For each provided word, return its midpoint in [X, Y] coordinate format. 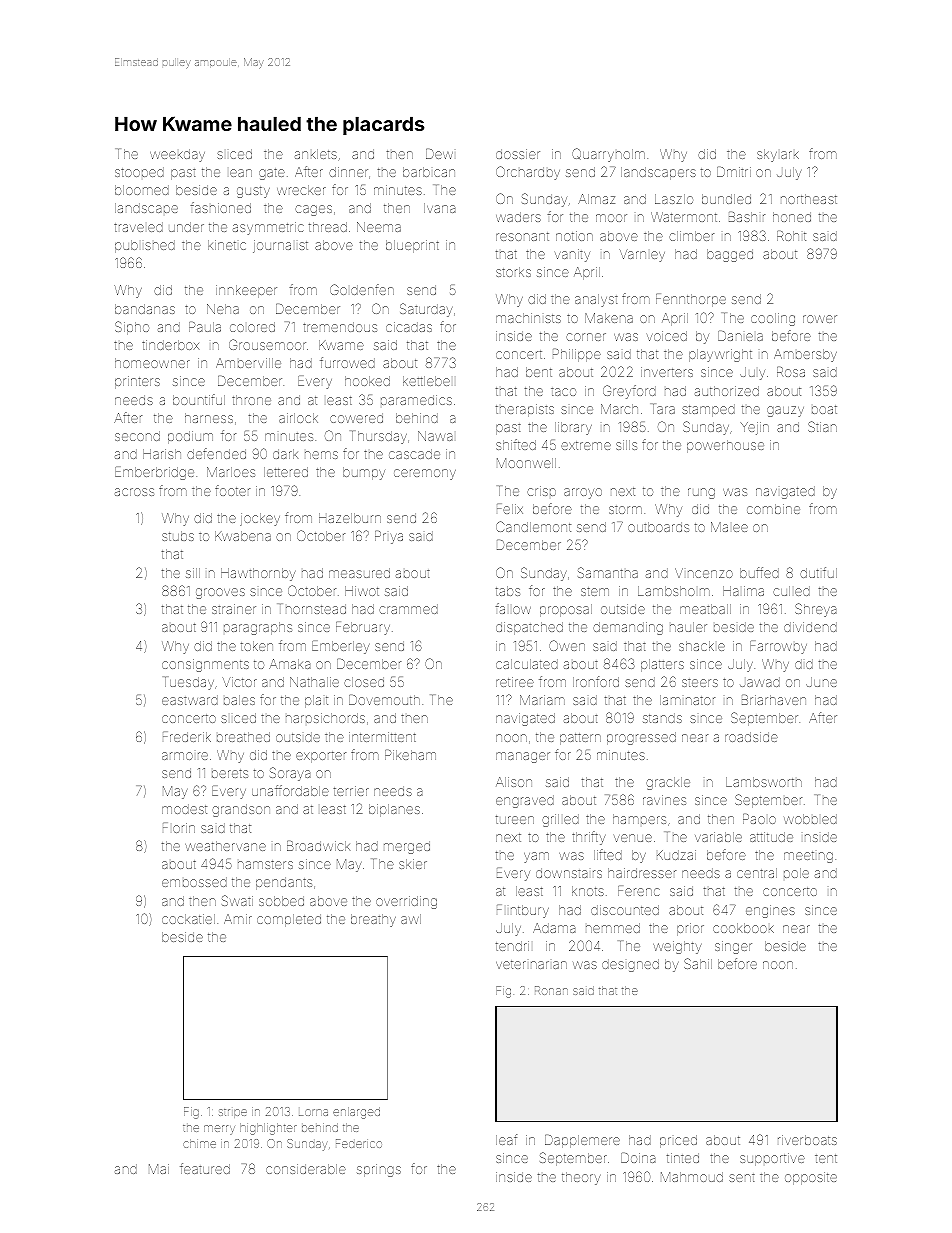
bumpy [364, 473]
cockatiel [188, 919]
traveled [138, 227]
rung [701, 493]
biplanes [394, 810]
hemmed [613, 928]
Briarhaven [774, 700]
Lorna [313, 1112]
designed [630, 965]
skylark [778, 155]
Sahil [698, 963]
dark [285, 454]
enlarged [356, 1113]
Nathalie [314, 682]
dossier [518, 154]
